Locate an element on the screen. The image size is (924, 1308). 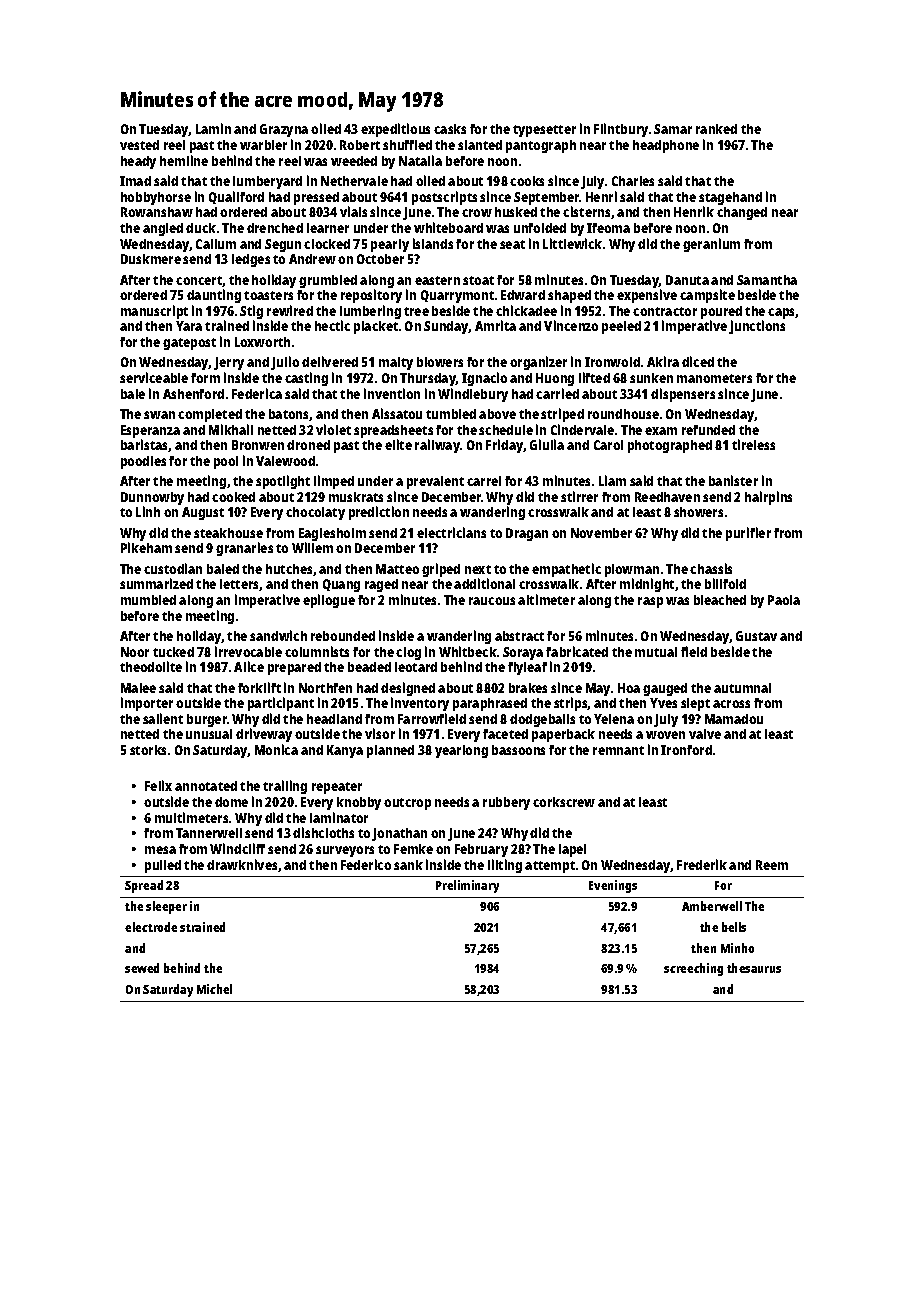
Paola is located at coordinates (784, 600).
